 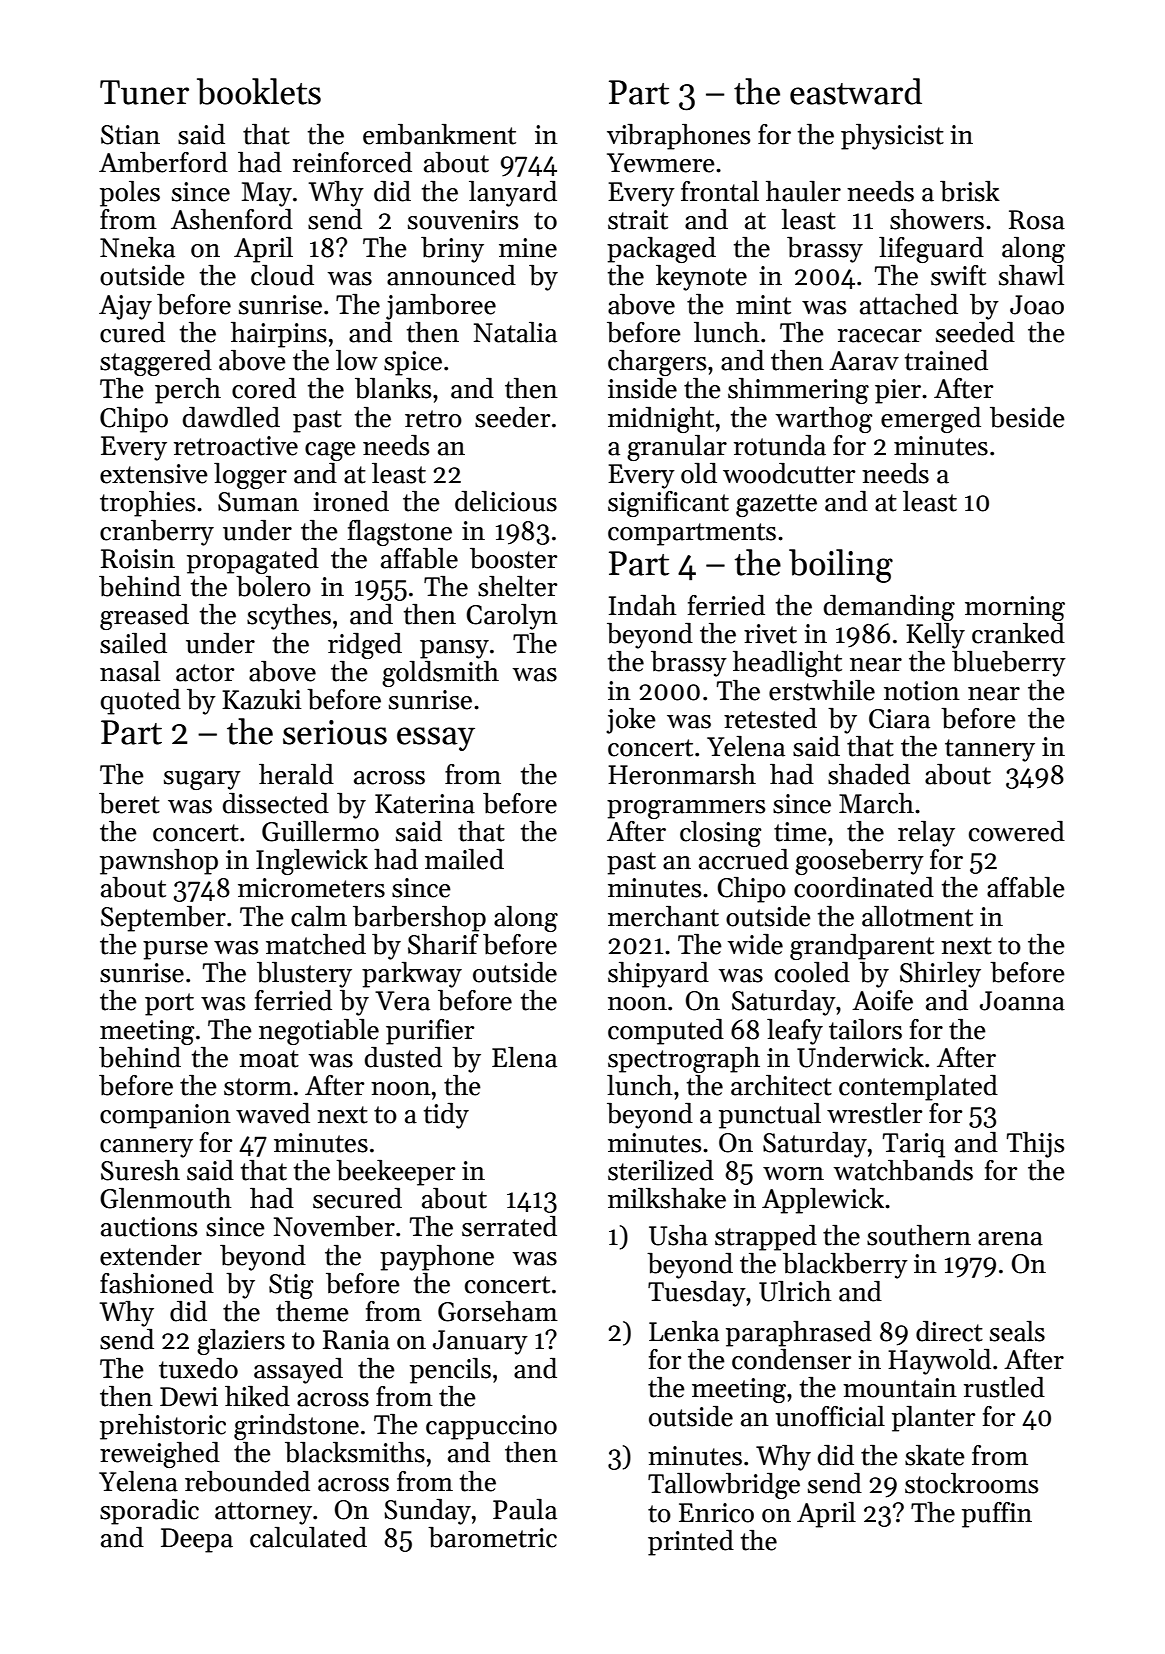 What do you see at coordinates (446, 1116) in the screenshot?
I see `tidy` at bounding box center [446, 1116].
